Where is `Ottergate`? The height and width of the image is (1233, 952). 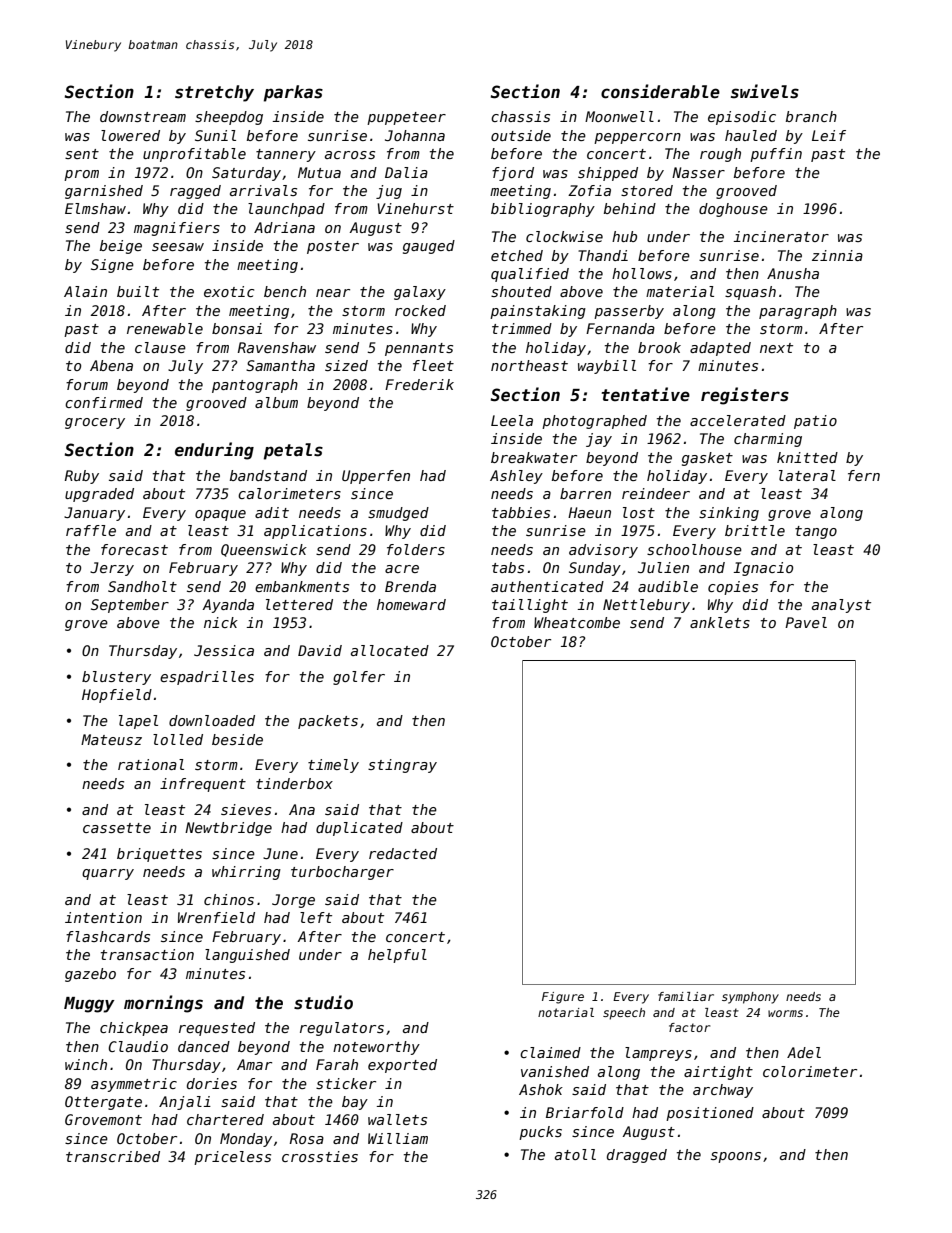
Ottergate is located at coordinates (103, 1103).
